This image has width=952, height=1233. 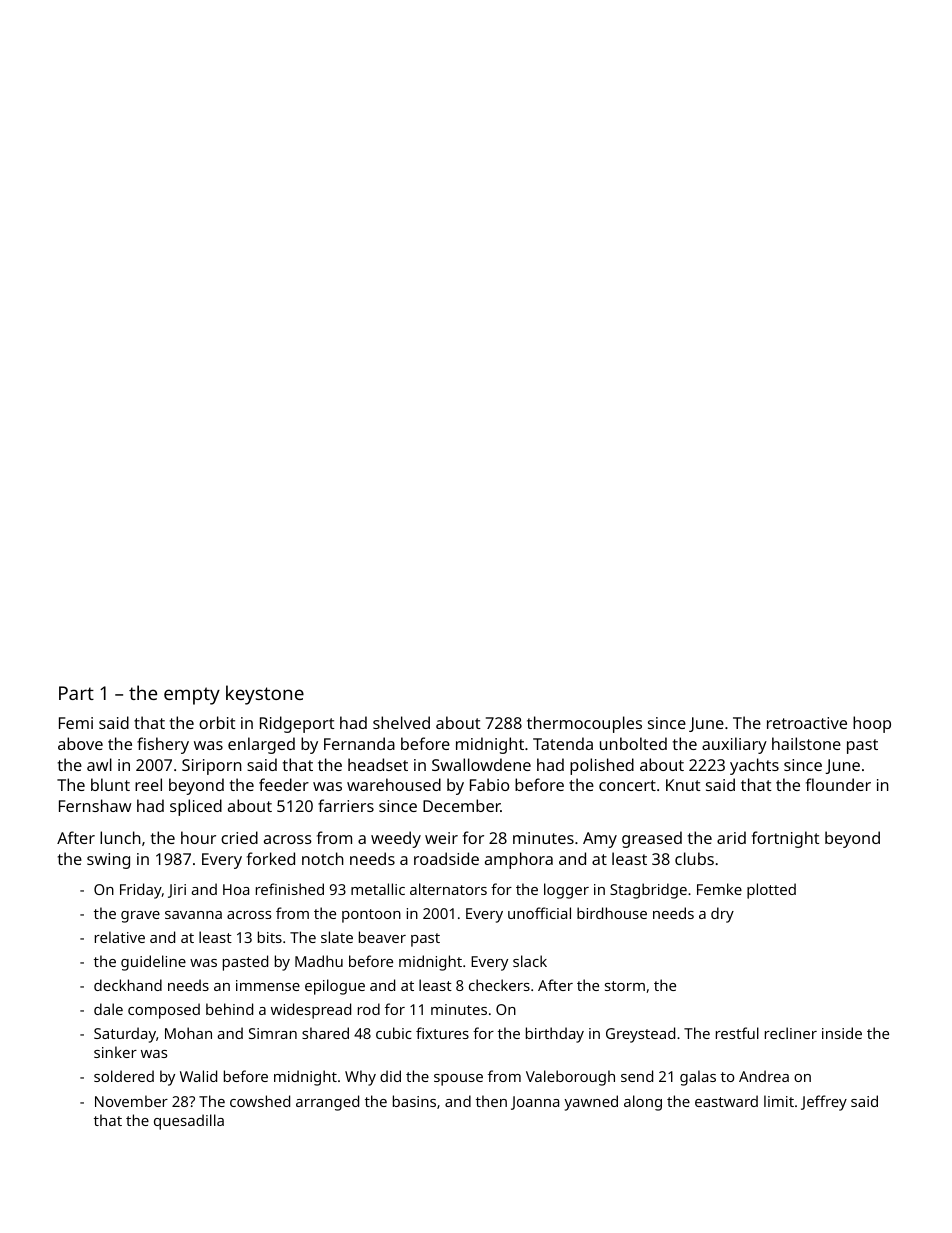 I want to click on eastward, so click(x=726, y=1101).
